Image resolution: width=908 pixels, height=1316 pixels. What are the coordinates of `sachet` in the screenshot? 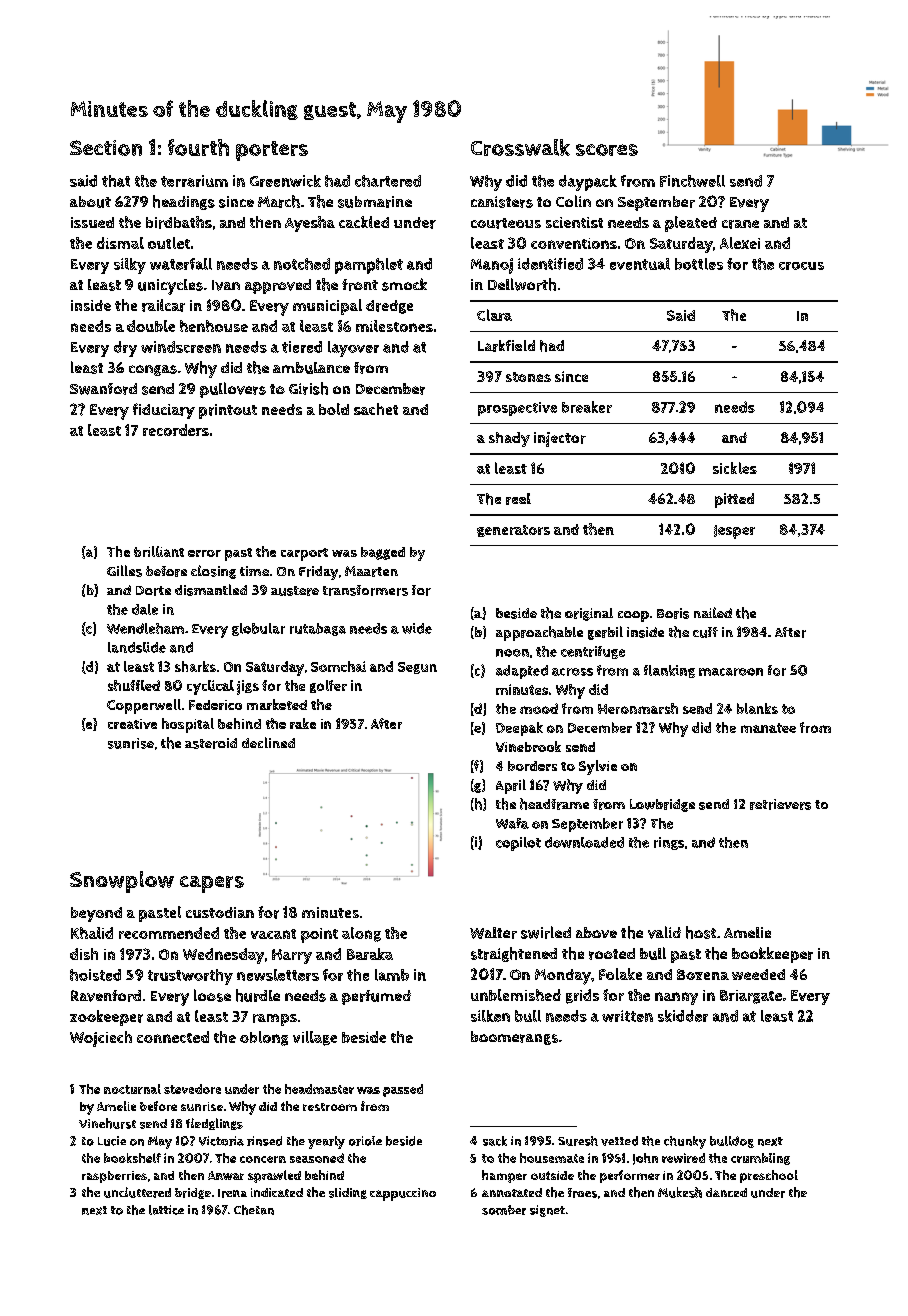 It's located at (376, 409).
